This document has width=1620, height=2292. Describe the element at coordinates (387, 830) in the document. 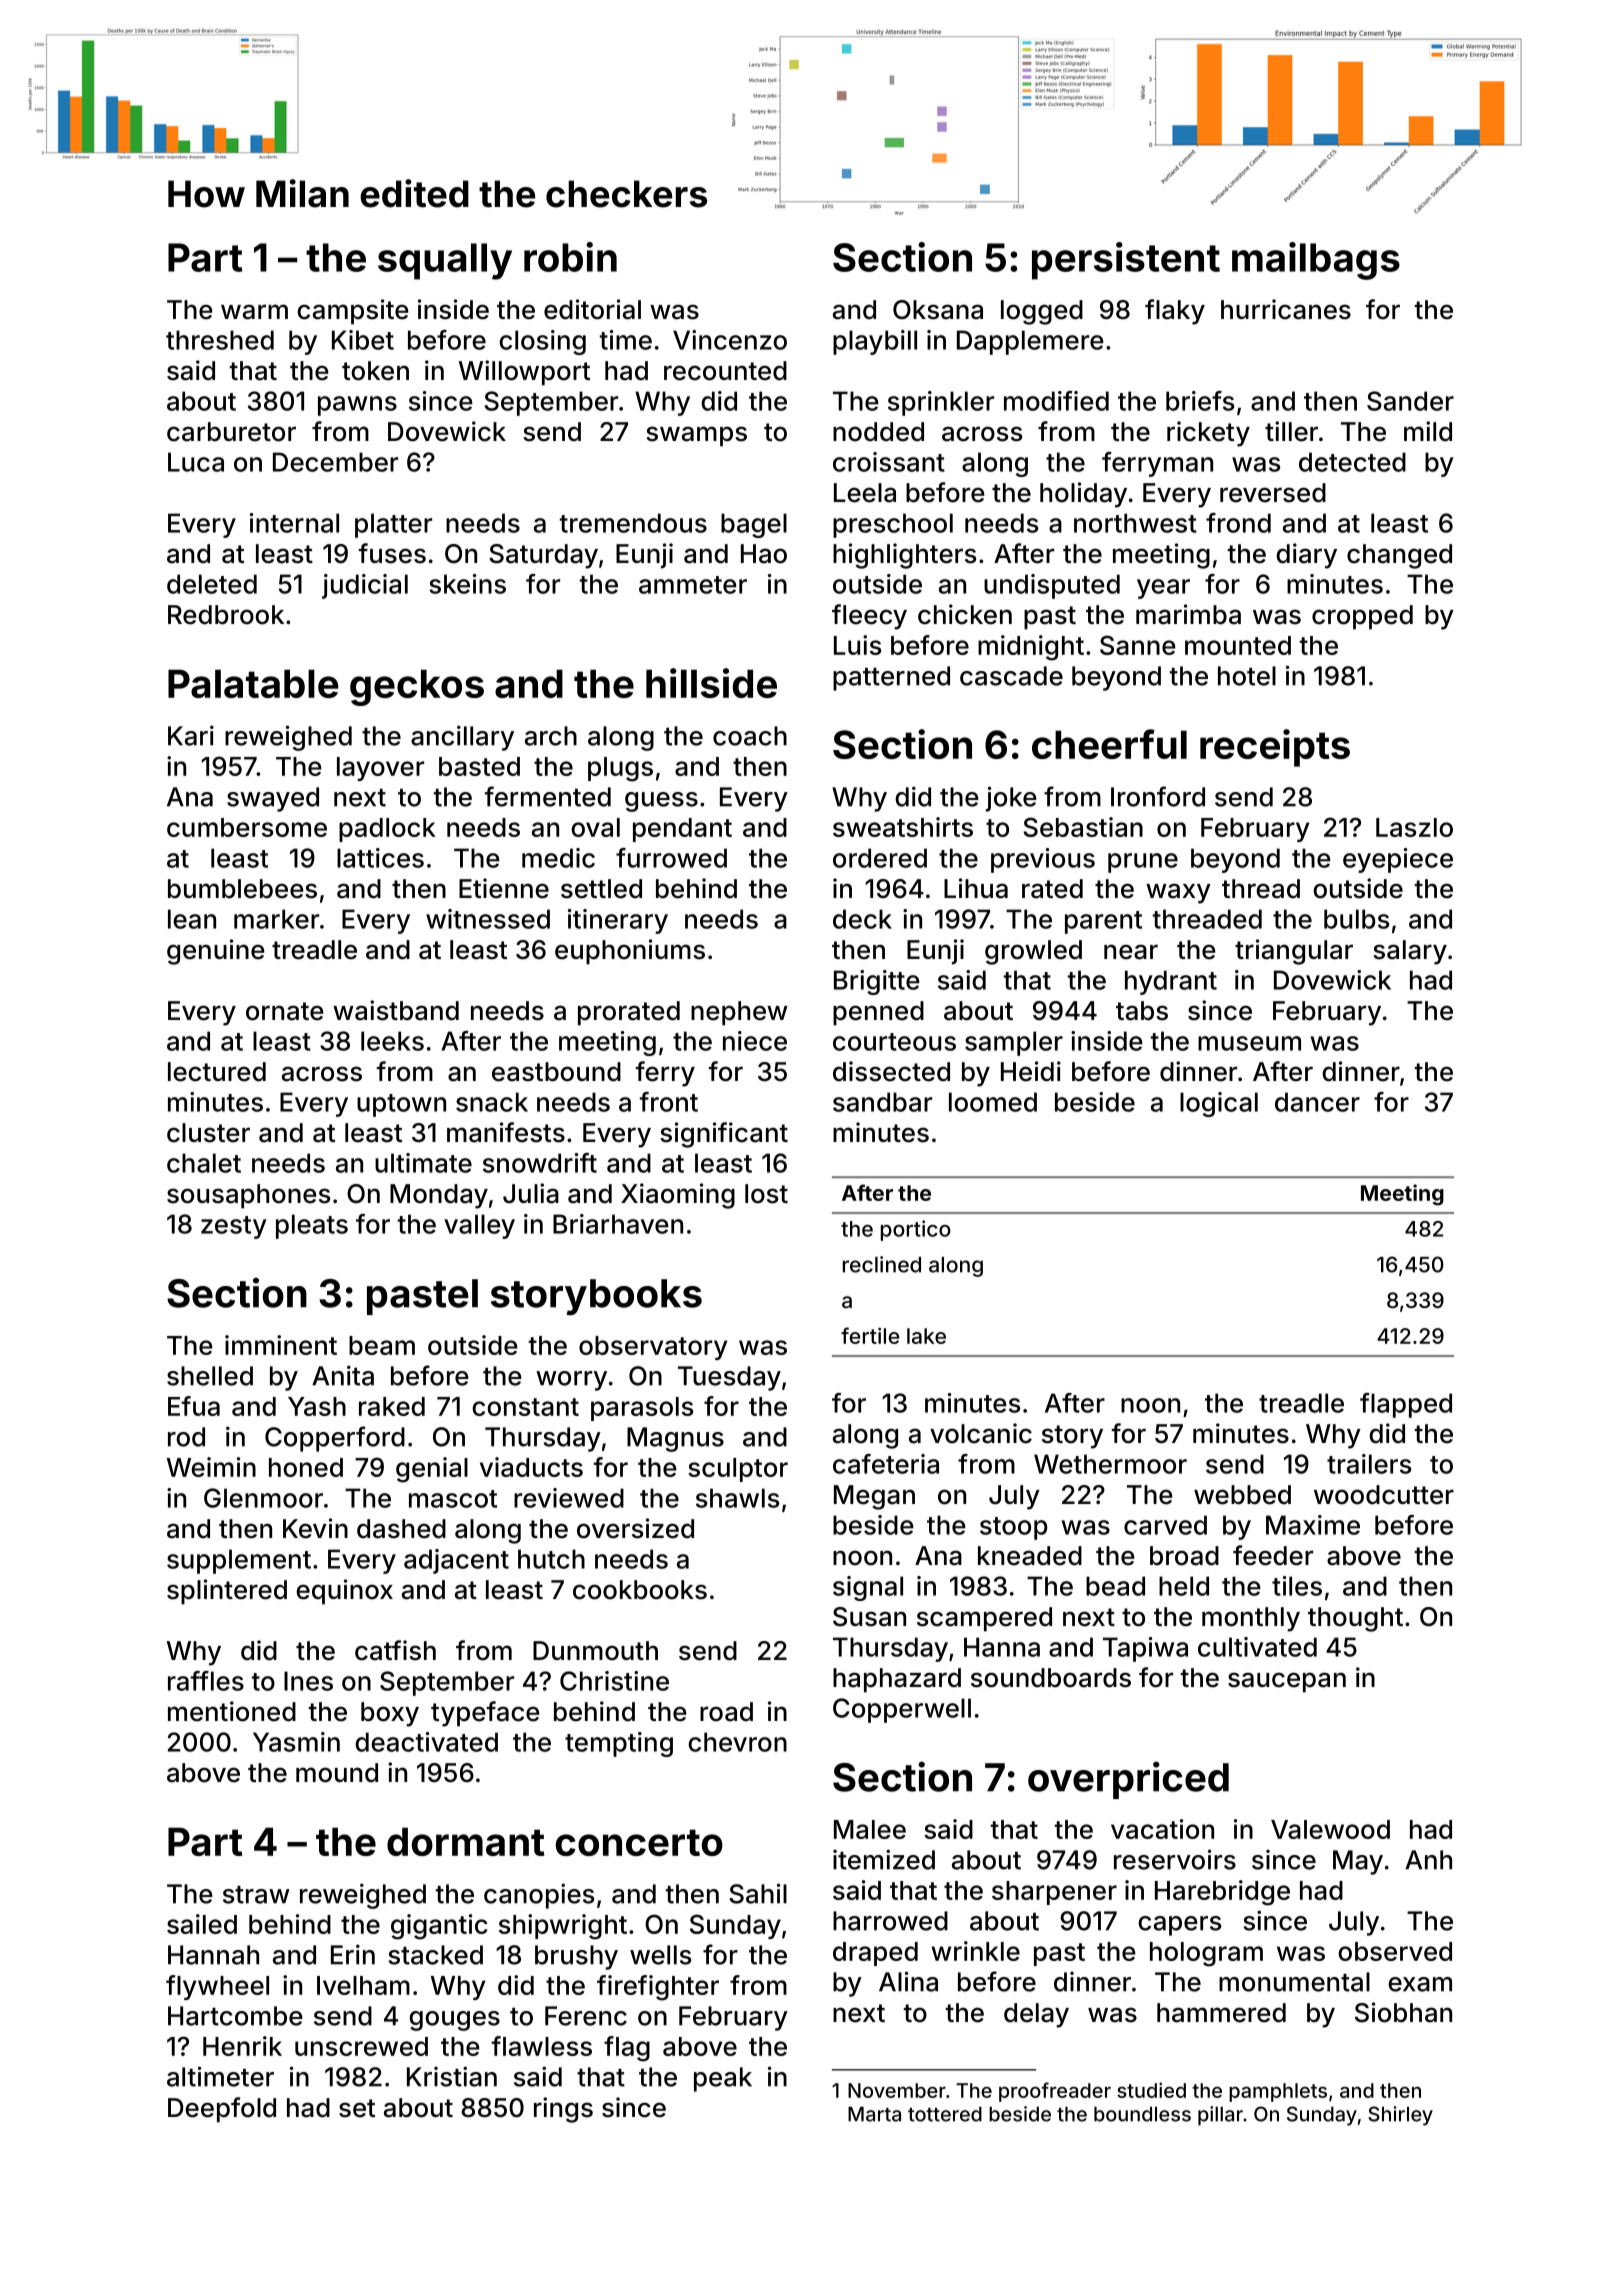

I see `padlock` at that location.
